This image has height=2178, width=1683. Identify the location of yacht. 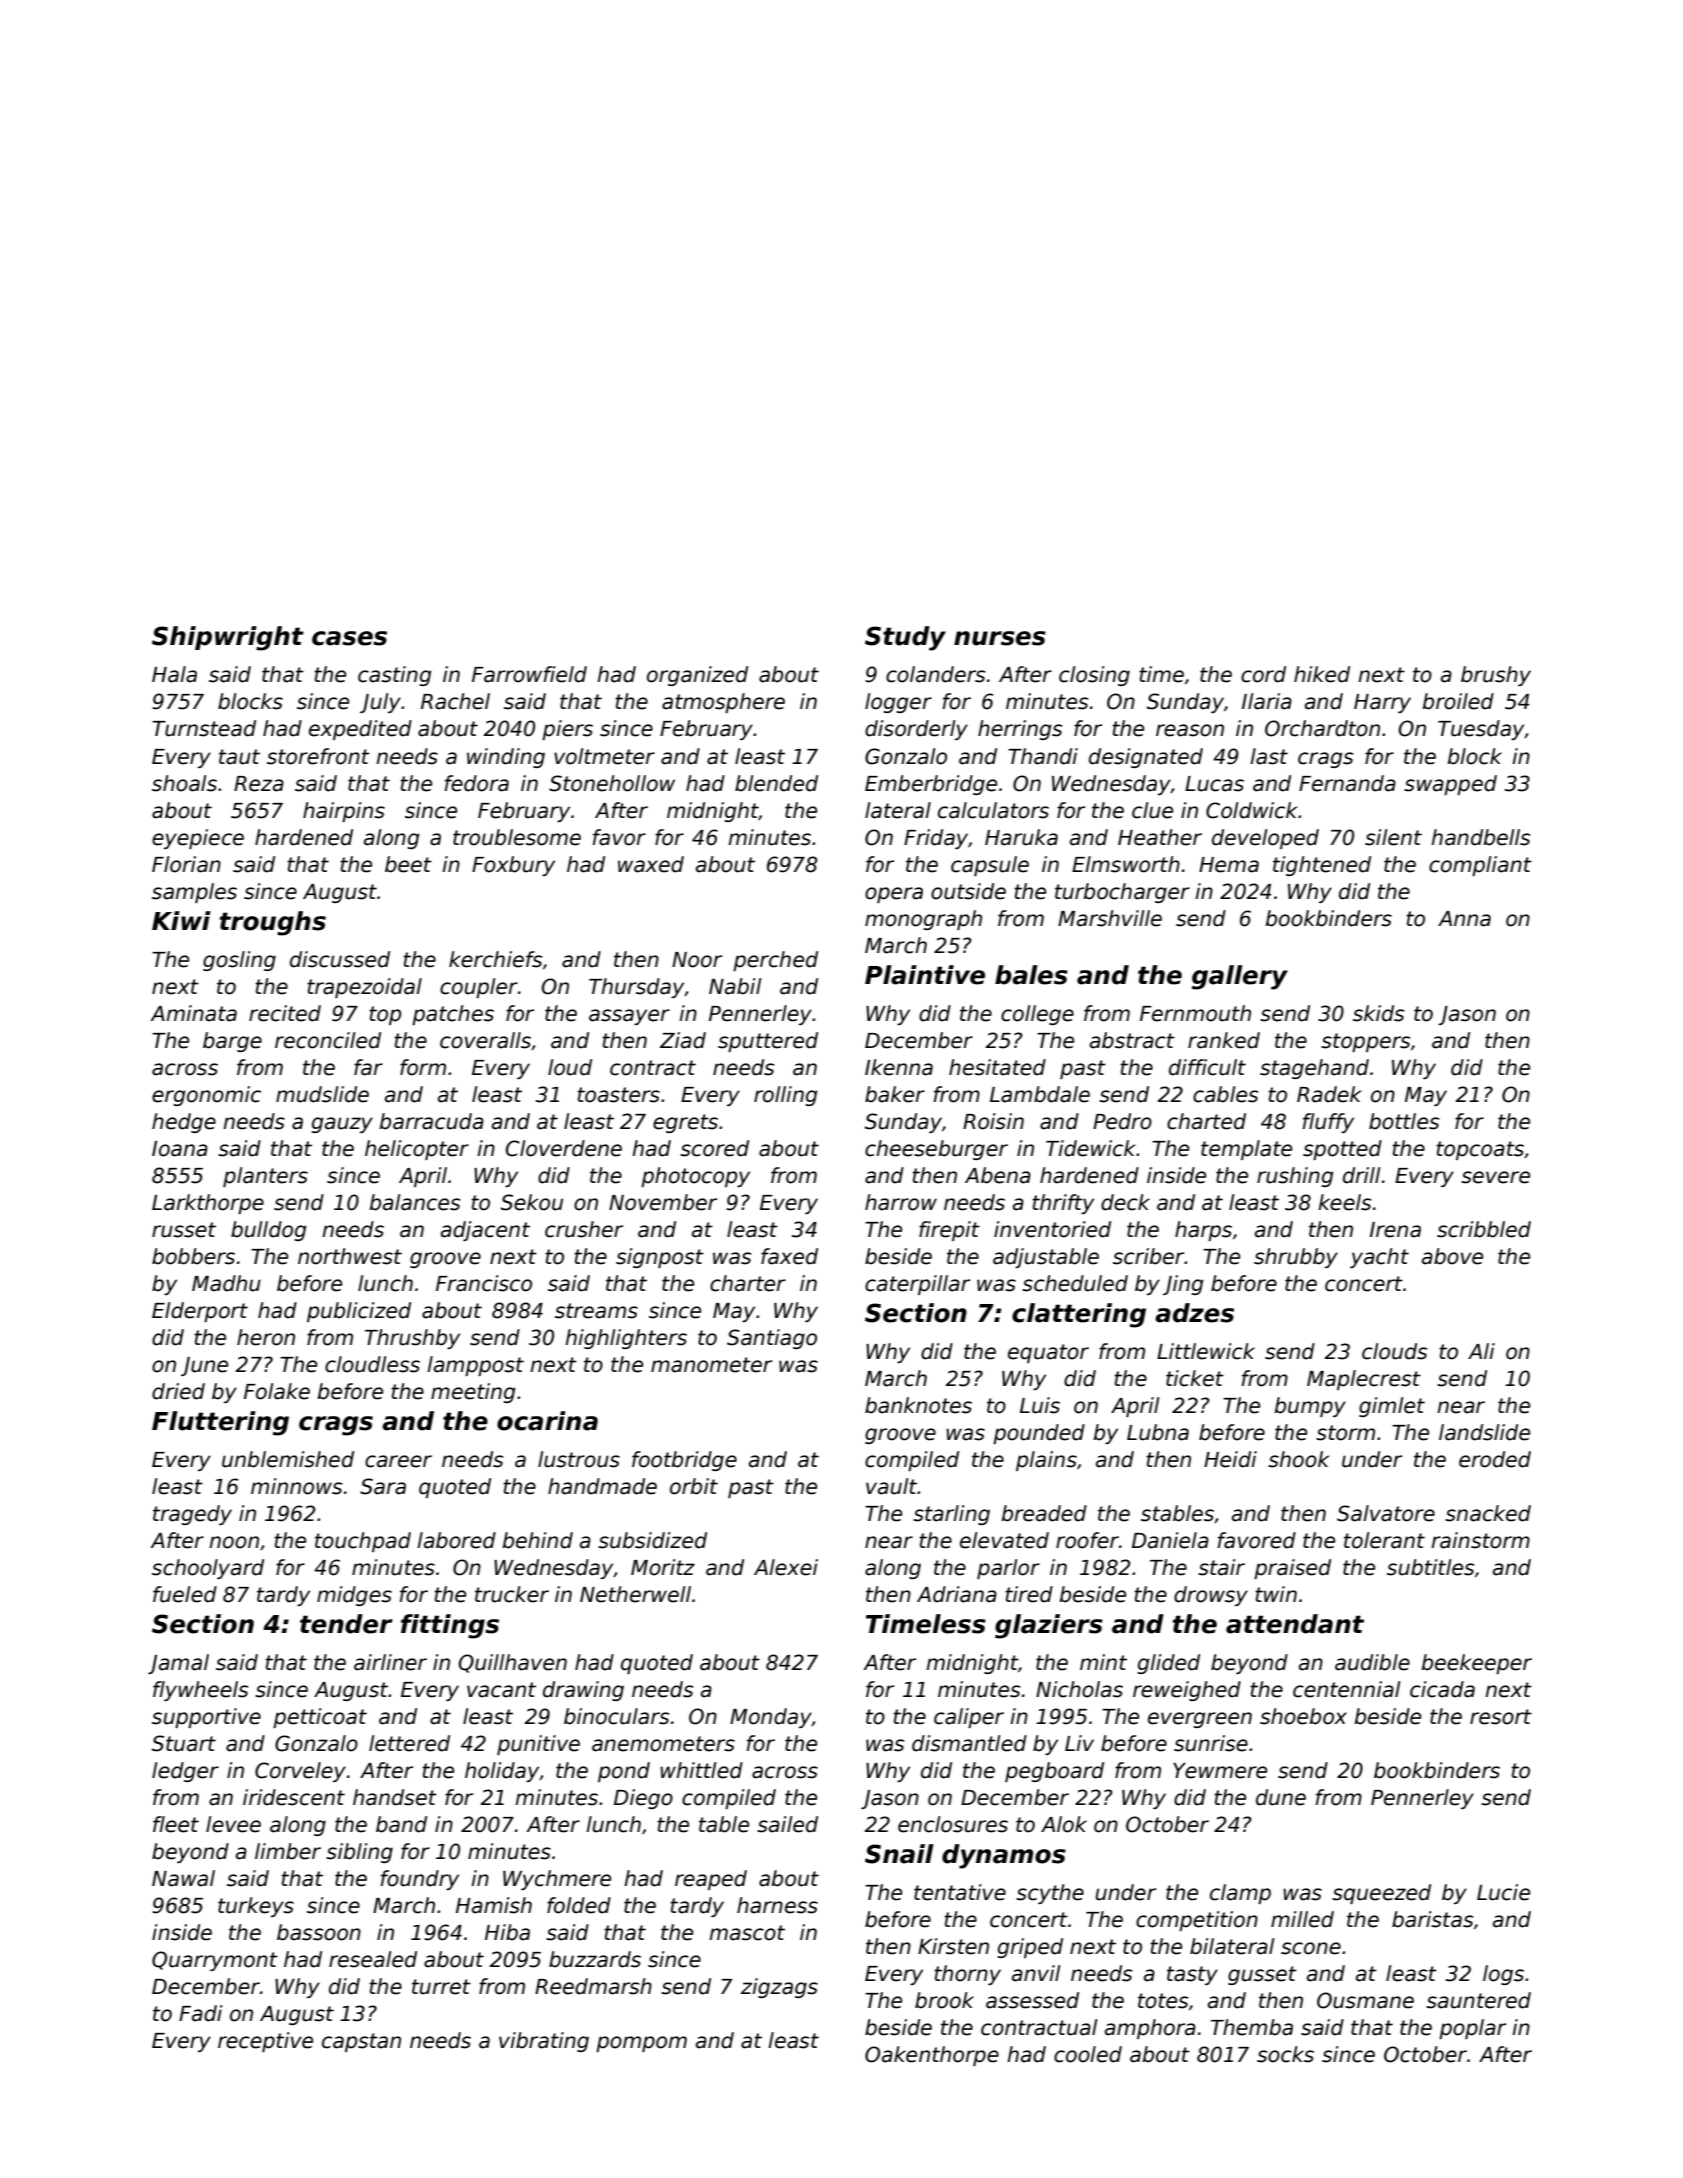
(1379, 1258).
